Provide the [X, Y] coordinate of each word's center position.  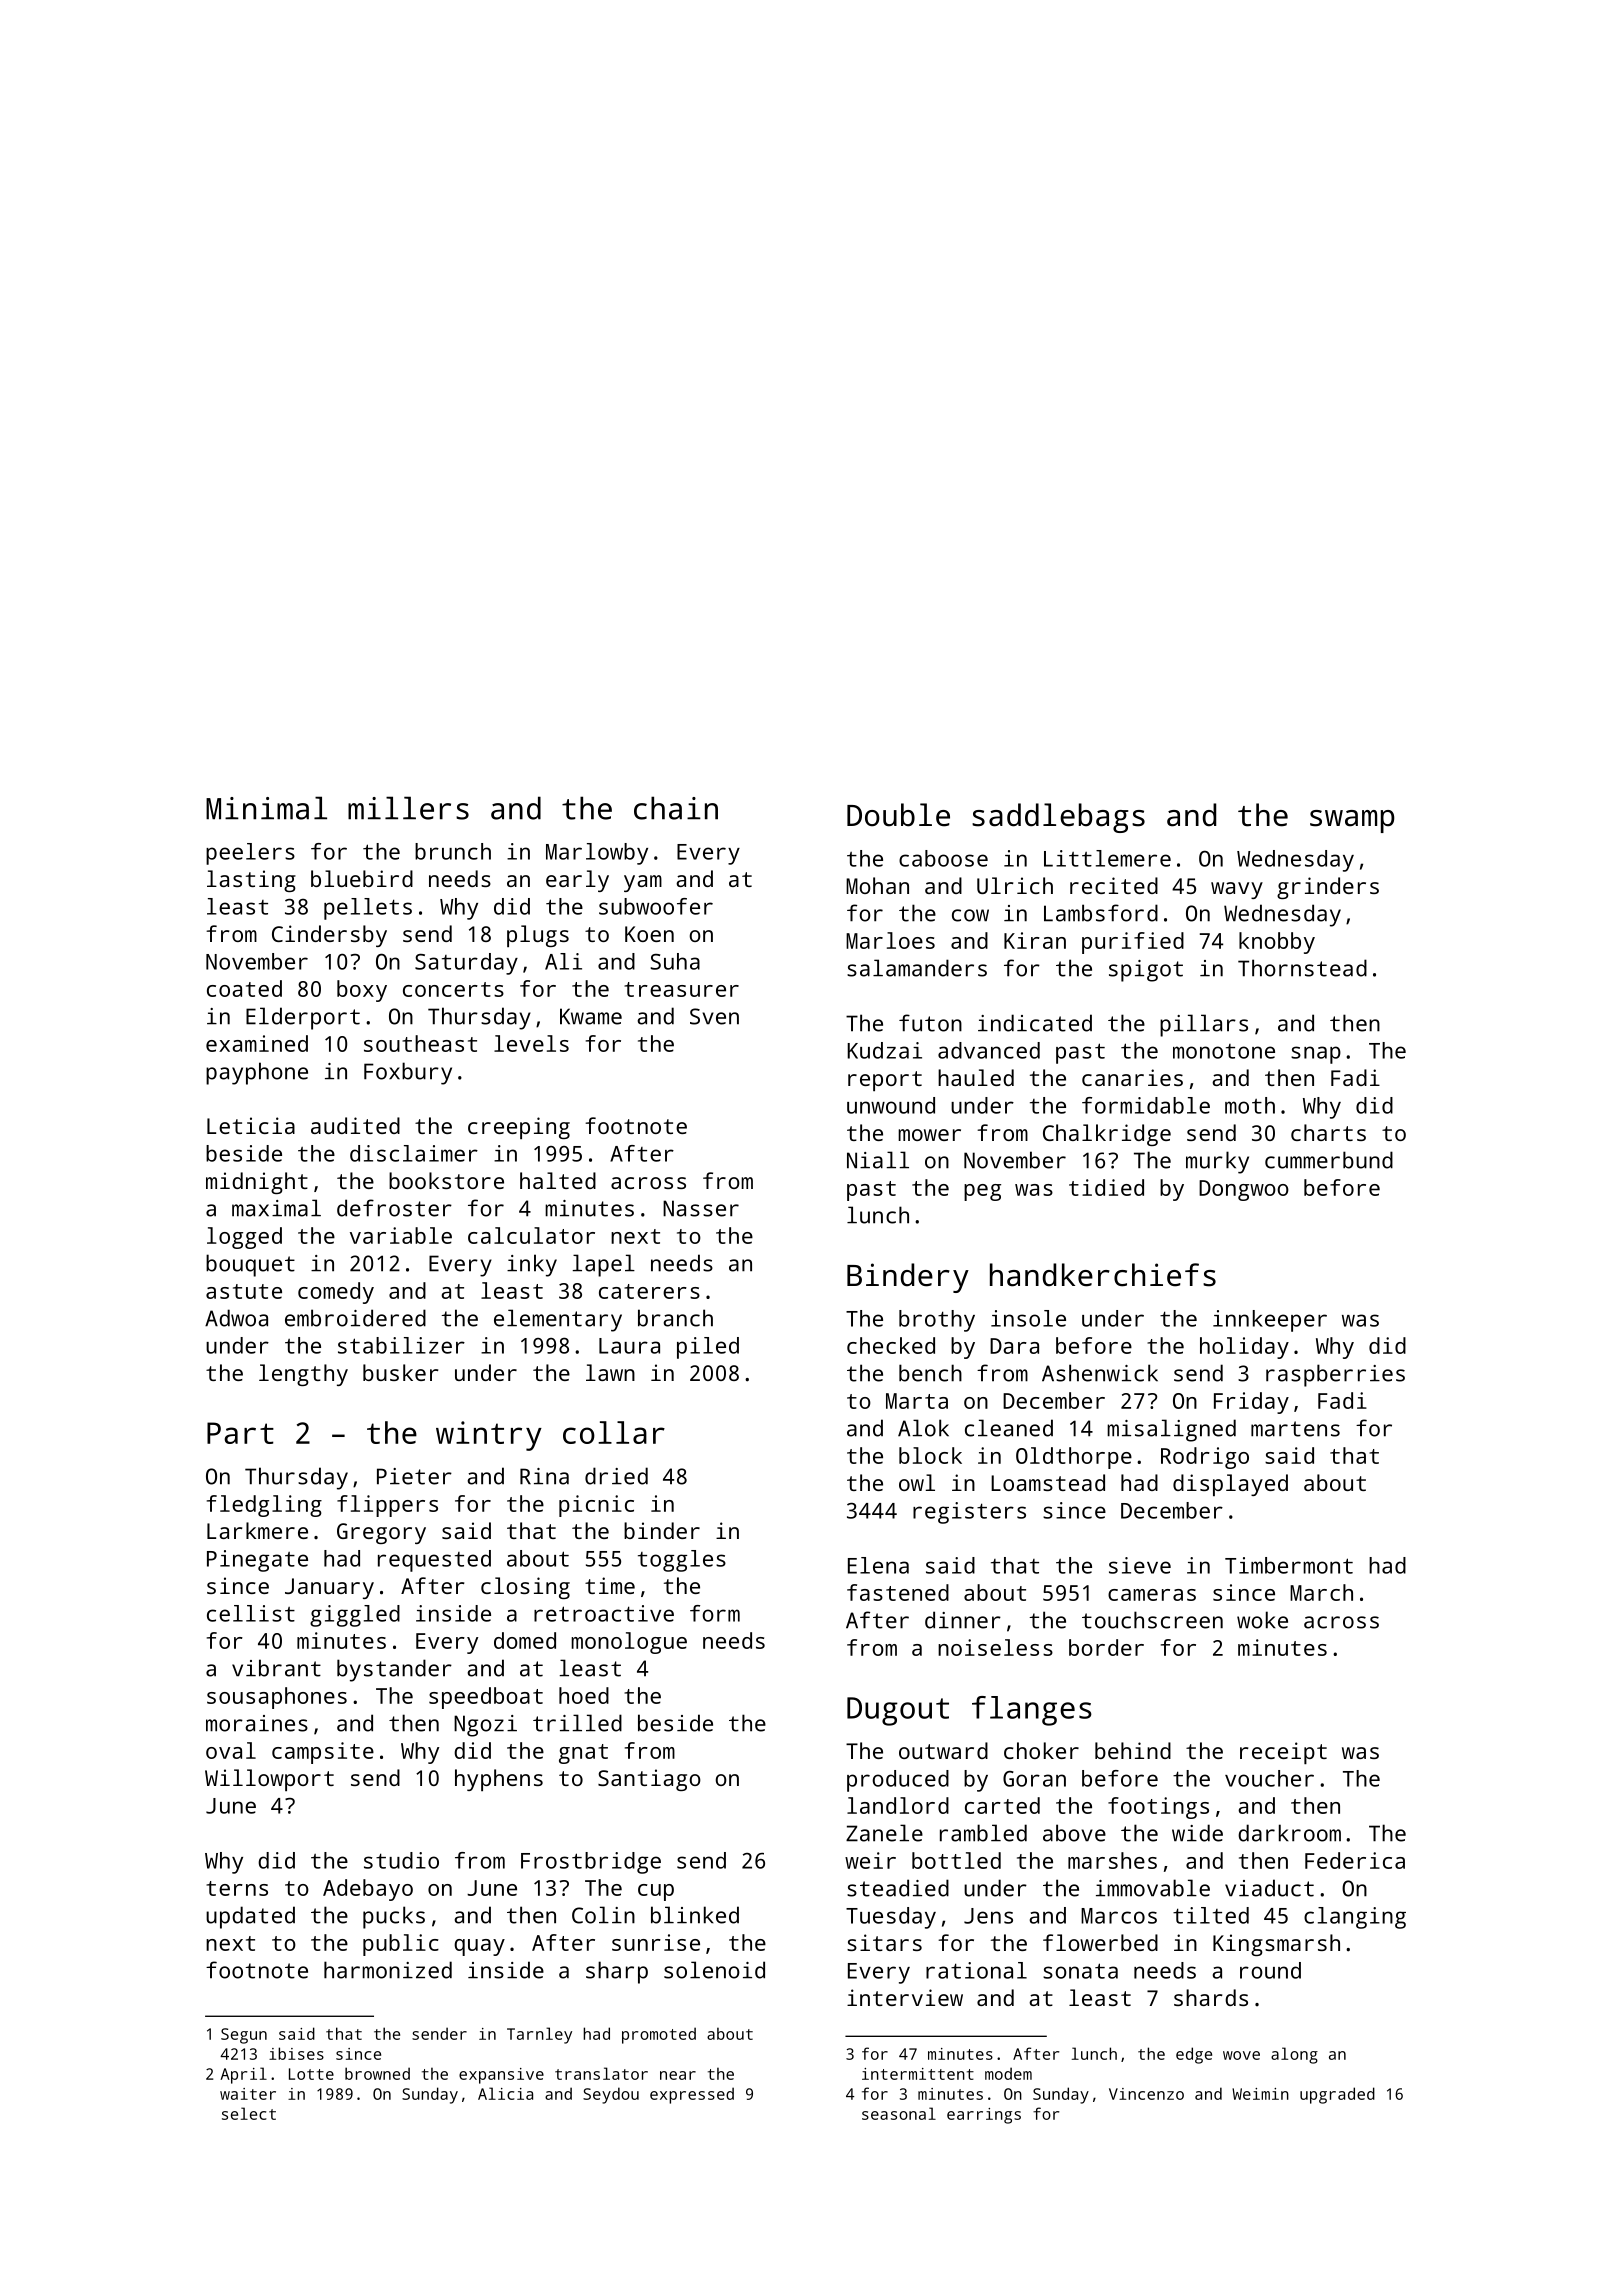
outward [943, 1750]
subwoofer [656, 906]
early [577, 881]
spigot [1146, 971]
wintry [489, 1436]
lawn [610, 1372]
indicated [1035, 1023]
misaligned [1171, 1430]
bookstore [446, 1180]
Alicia [505, 2093]
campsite [323, 1753]
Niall [878, 1160]
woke [1262, 1620]
